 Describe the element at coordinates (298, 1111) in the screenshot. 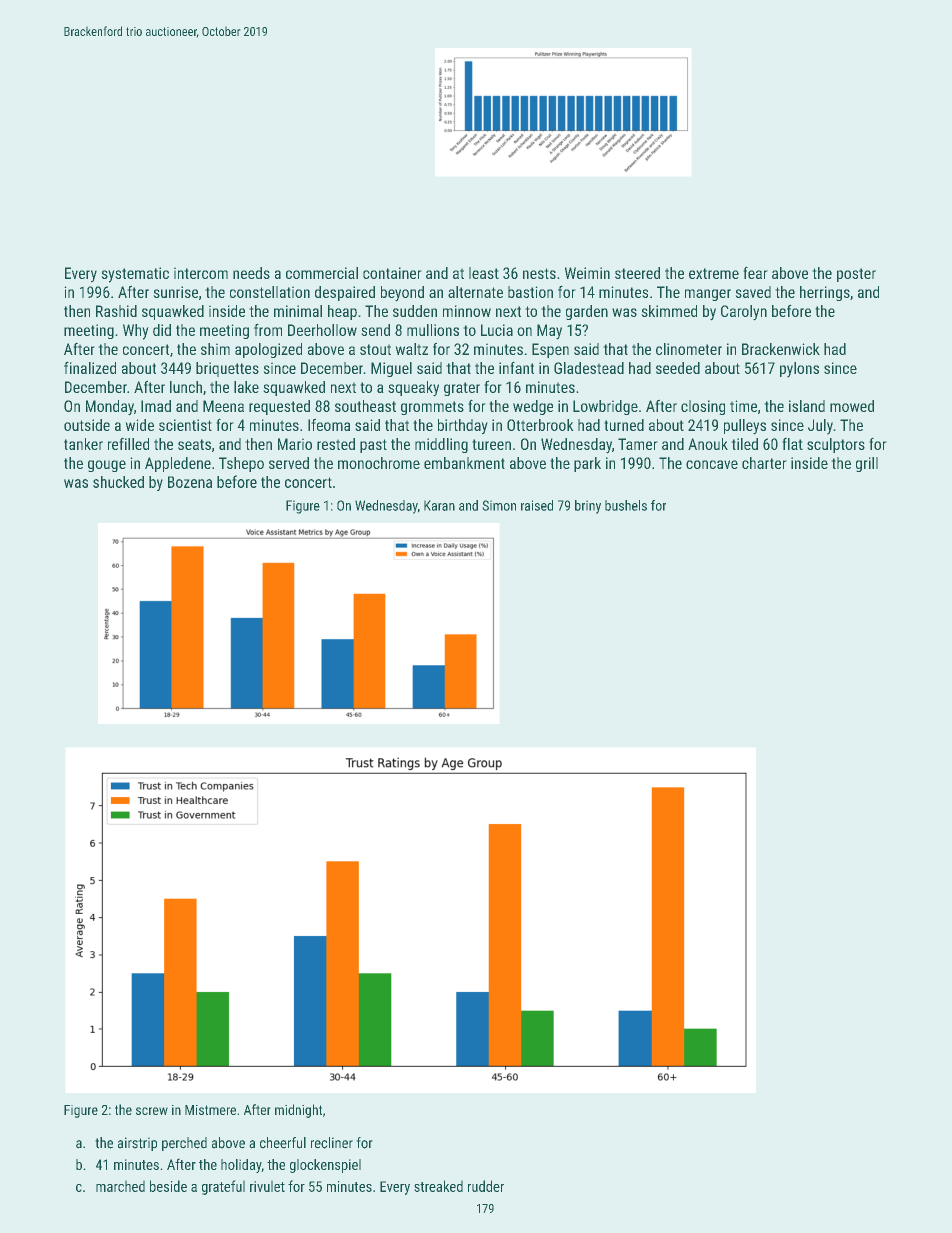

I see `midnight` at that location.
